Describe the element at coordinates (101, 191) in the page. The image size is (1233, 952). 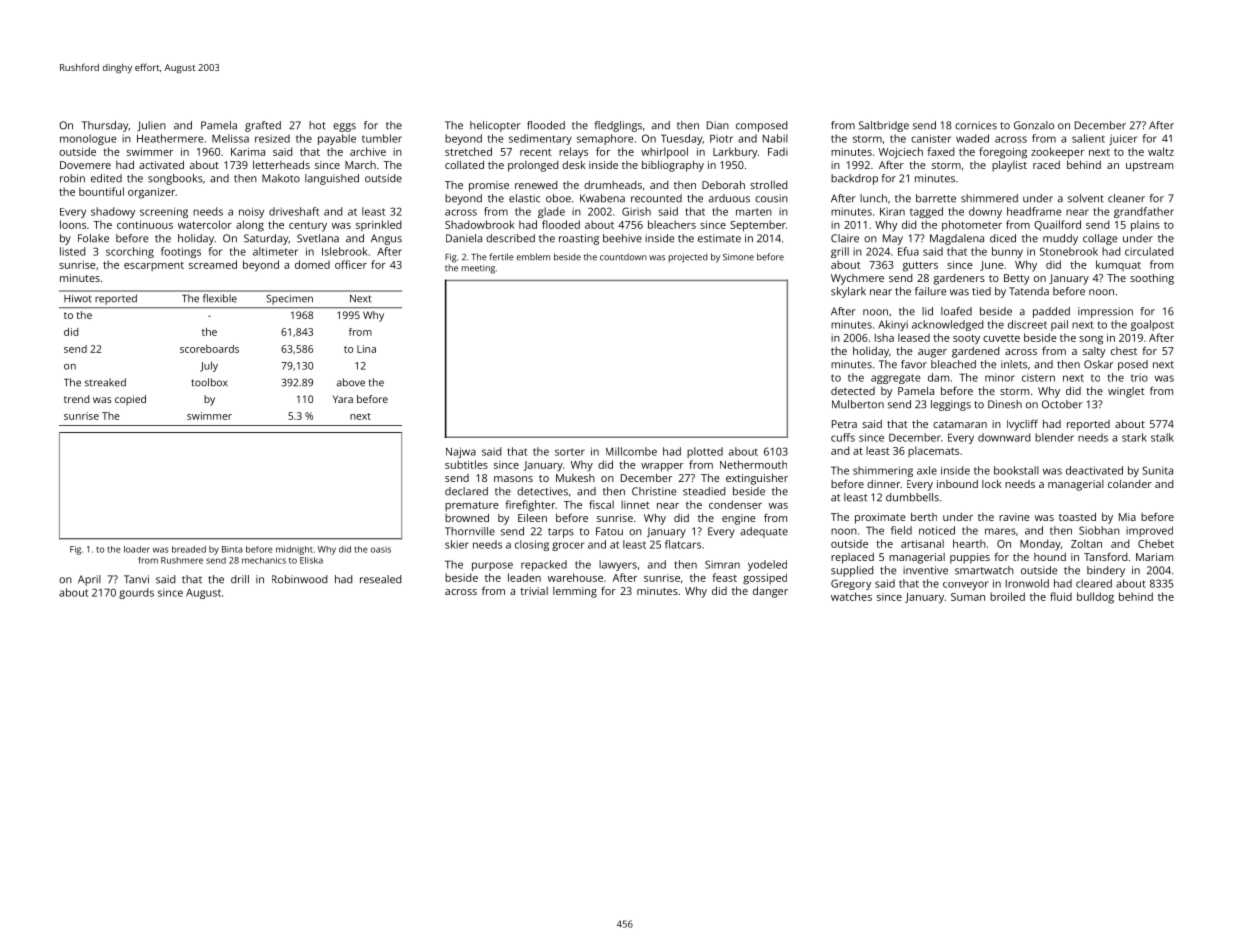
I see `bountiful` at that location.
